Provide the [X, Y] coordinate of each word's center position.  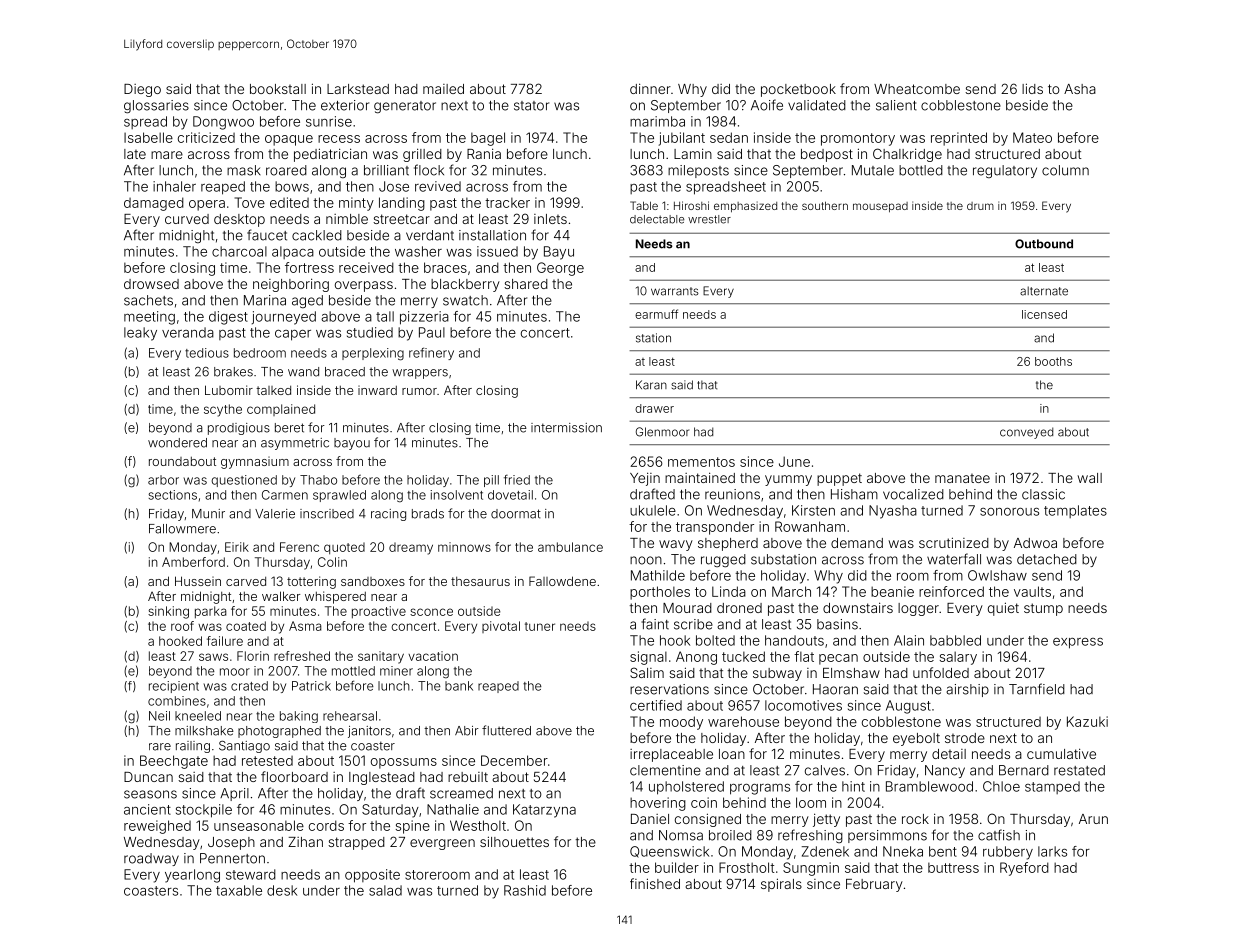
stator [531, 106]
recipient [174, 687]
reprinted [959, 139]
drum [980, 206]
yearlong [192, 876]
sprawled [339, 496]
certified [656, 705]
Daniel [650, 819]
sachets [148, 300]
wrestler [709, 219]
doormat [516, 514]
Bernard [1024, 770]
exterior [345, 105]
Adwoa [1035, 543]
